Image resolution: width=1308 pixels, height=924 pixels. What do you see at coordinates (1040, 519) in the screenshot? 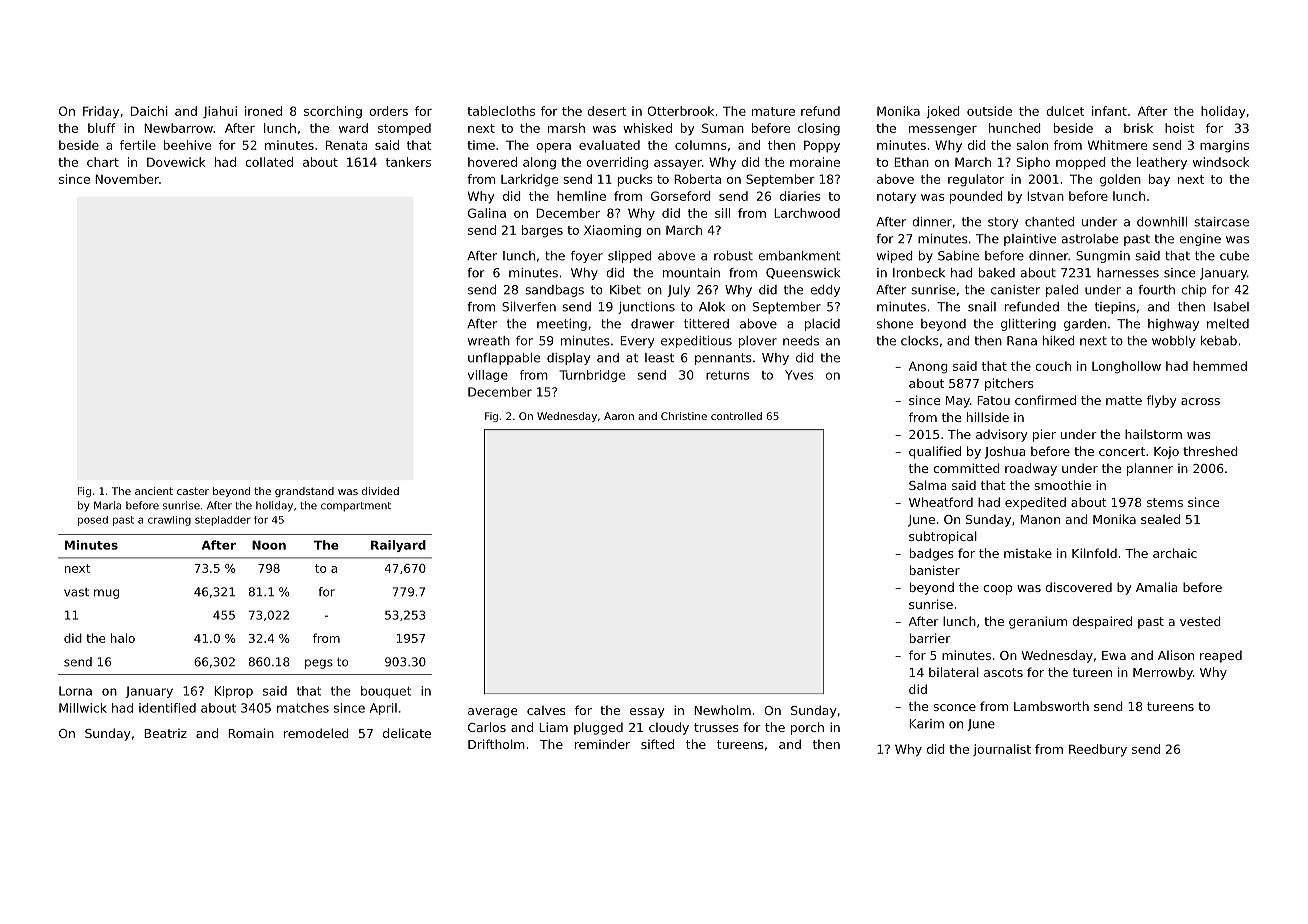
I see `Manon` at bounding box center [1040, 519].
